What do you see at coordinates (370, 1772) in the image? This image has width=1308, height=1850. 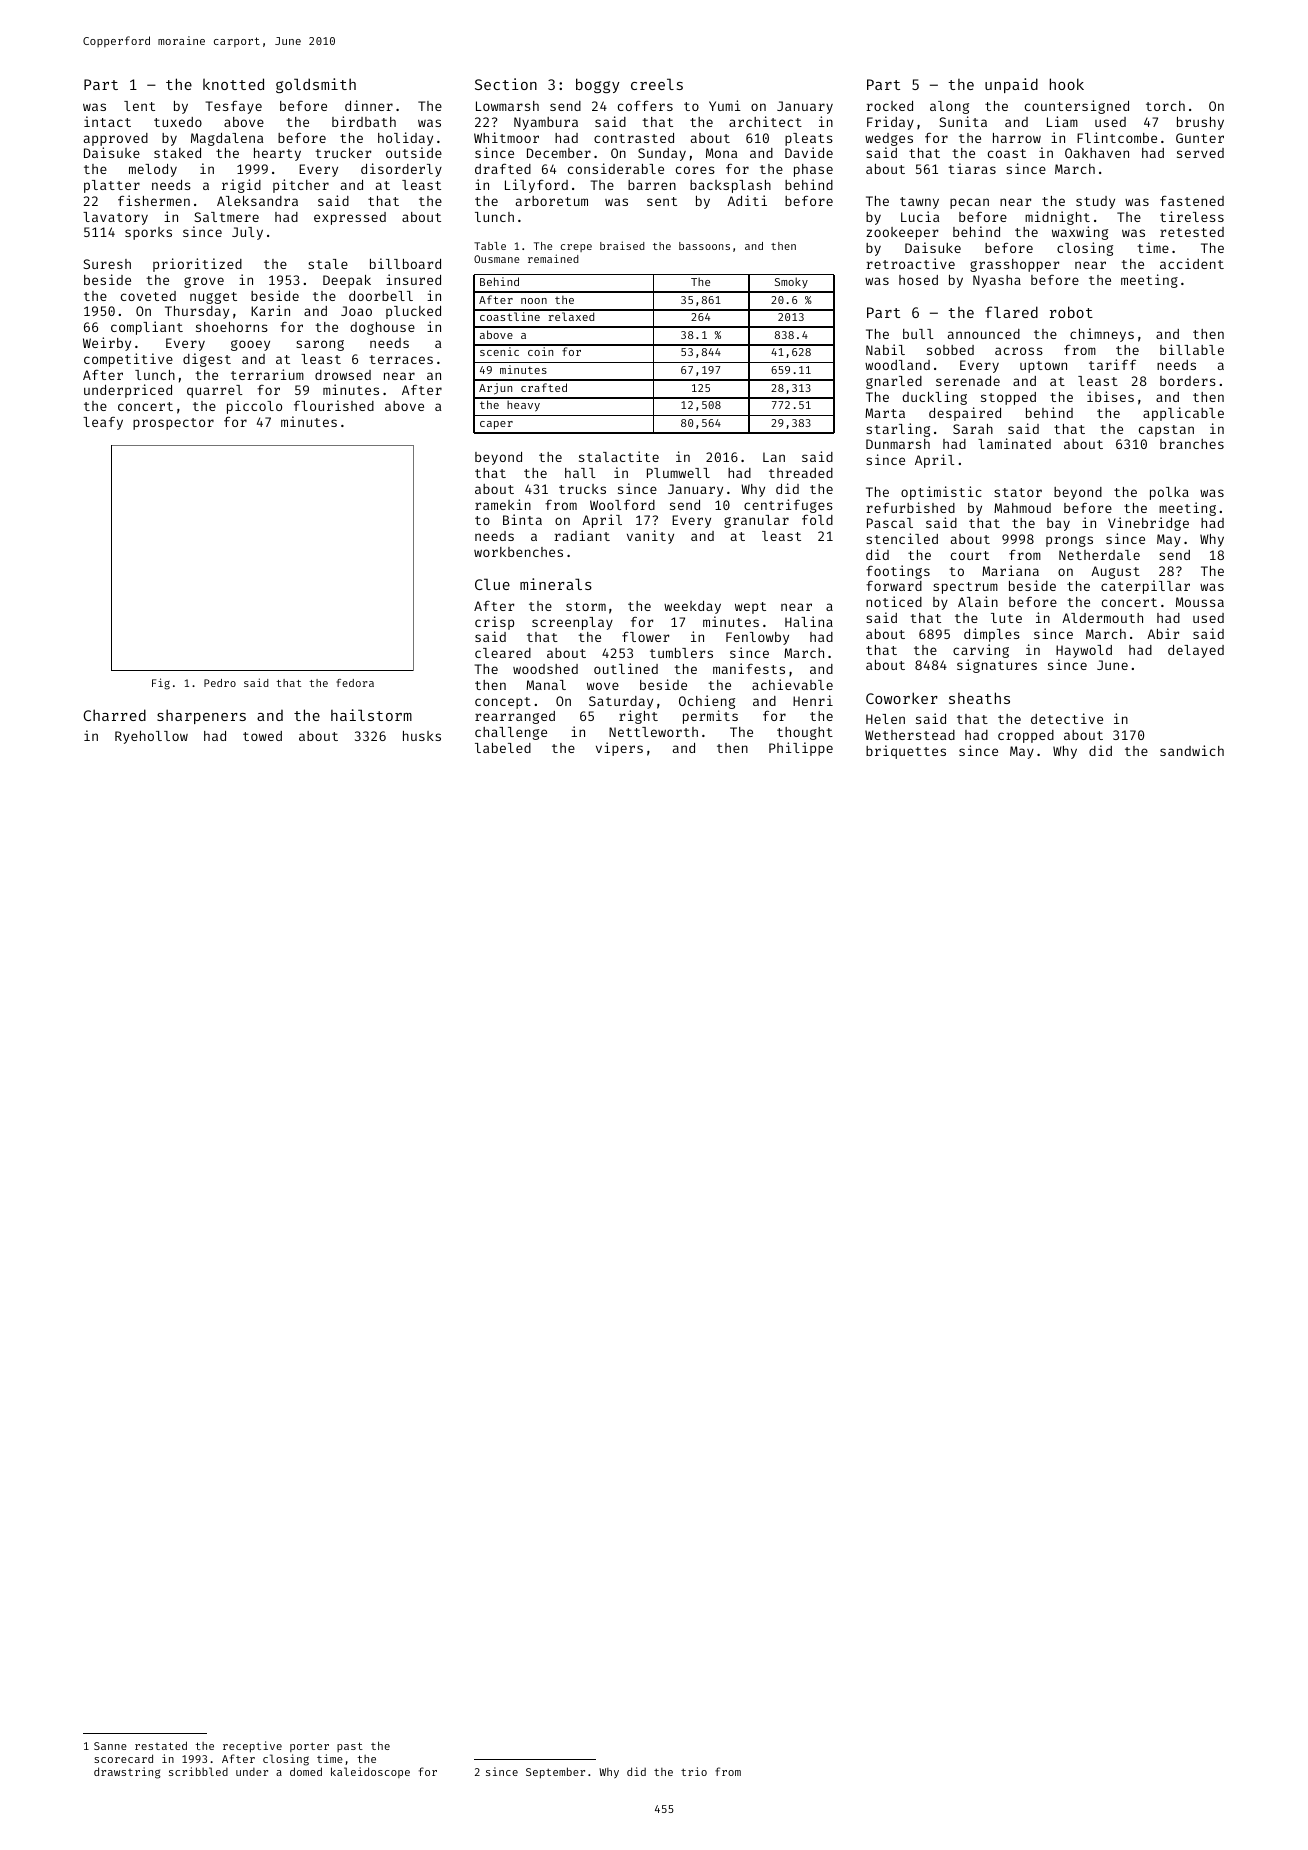 I see `kaleidoscope` at bounding box center [370, 1772].
